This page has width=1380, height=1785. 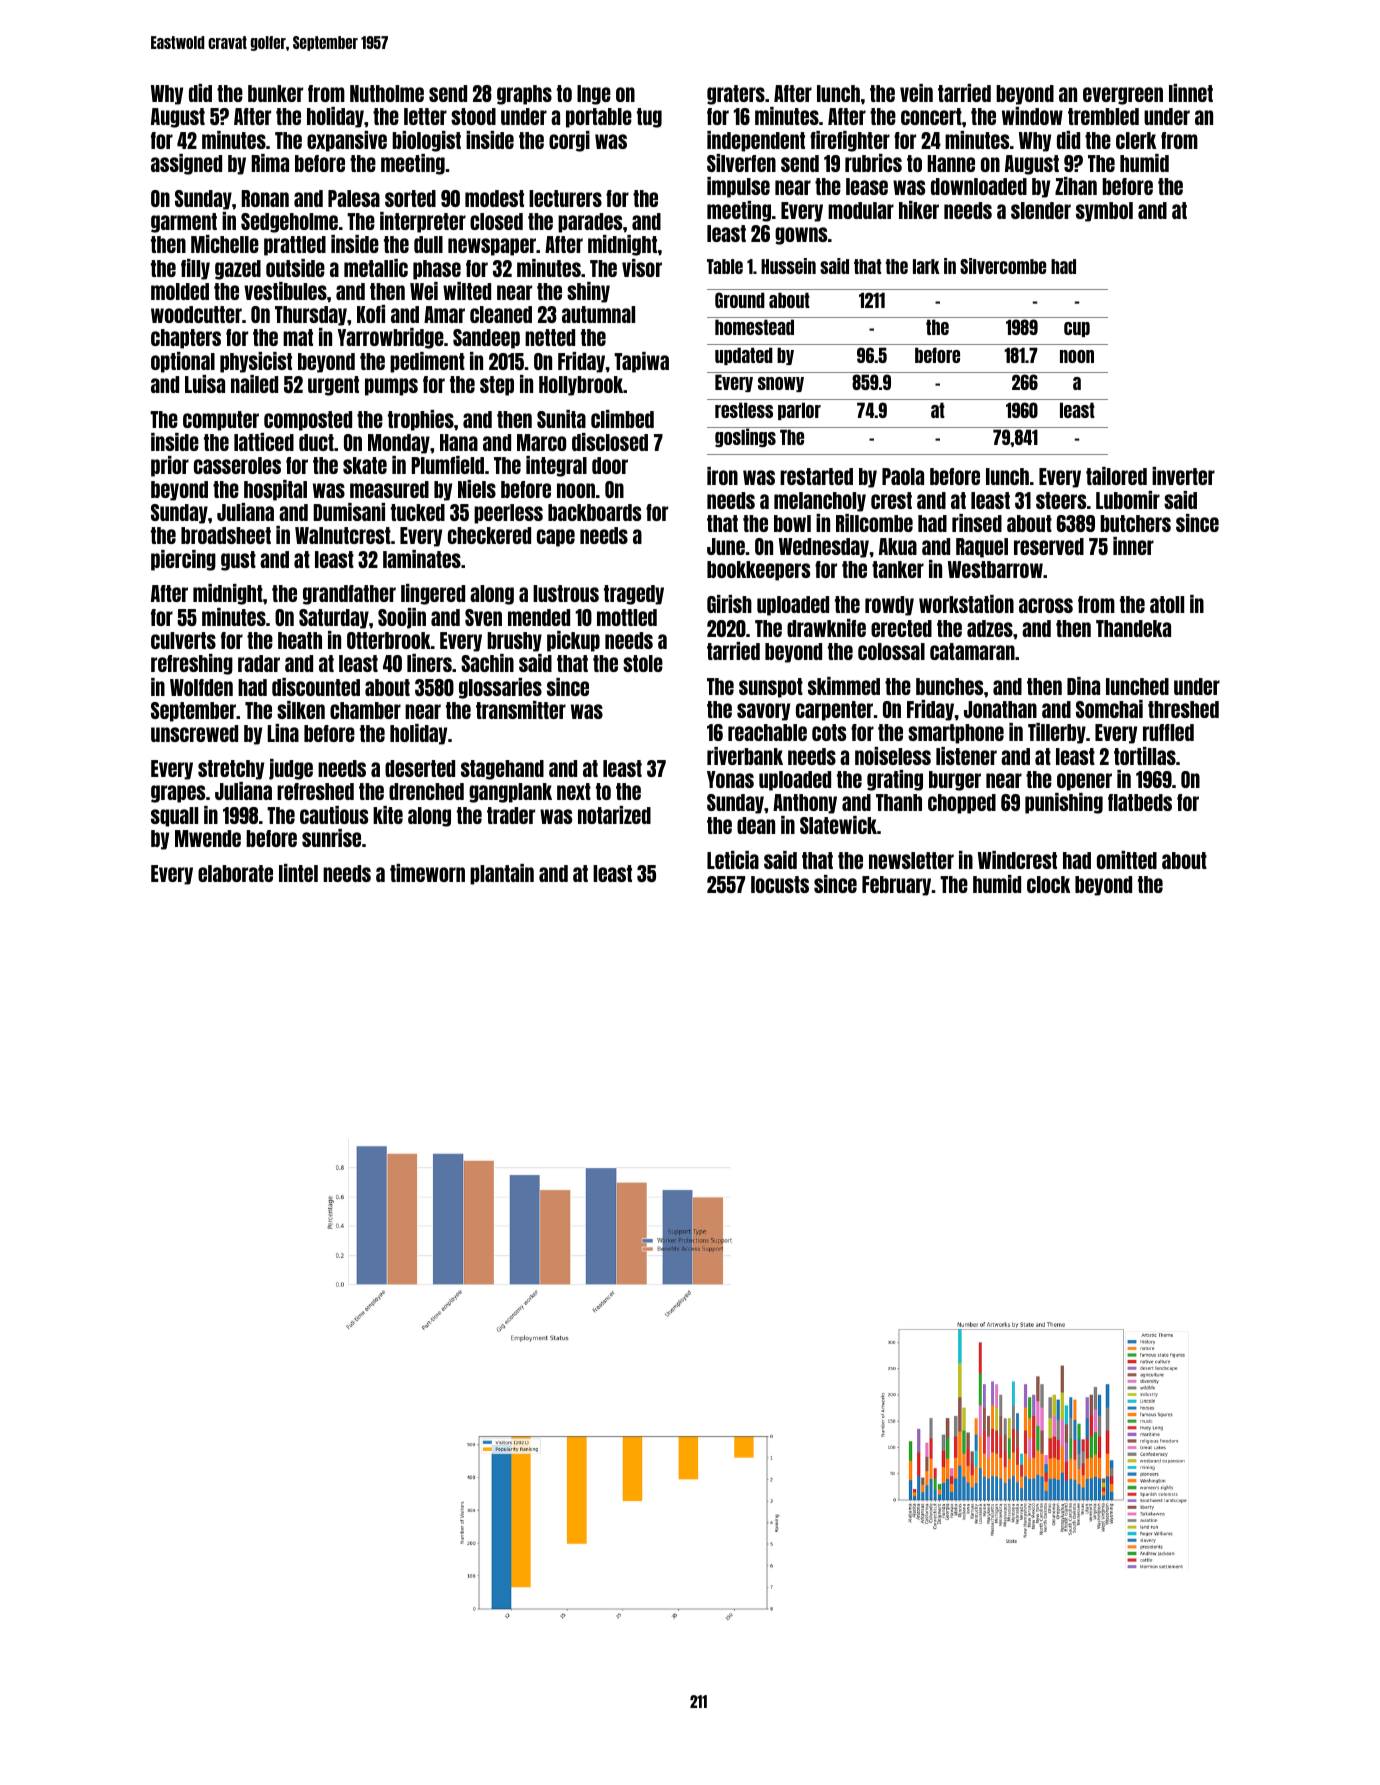 I want to click on bunker, so click(x=275, y=93).
